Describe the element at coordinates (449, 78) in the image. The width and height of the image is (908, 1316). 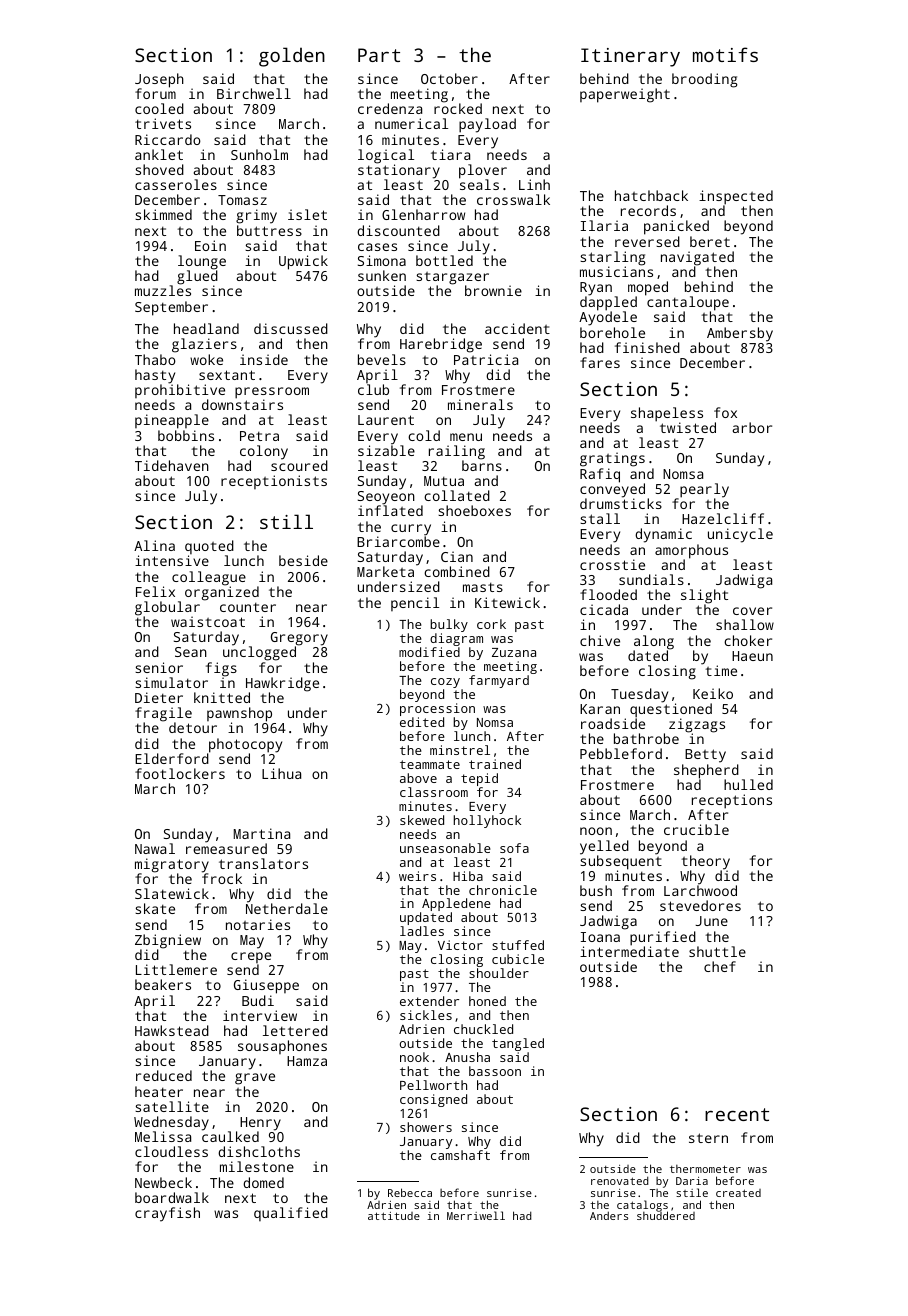
I see `October` at that location.
